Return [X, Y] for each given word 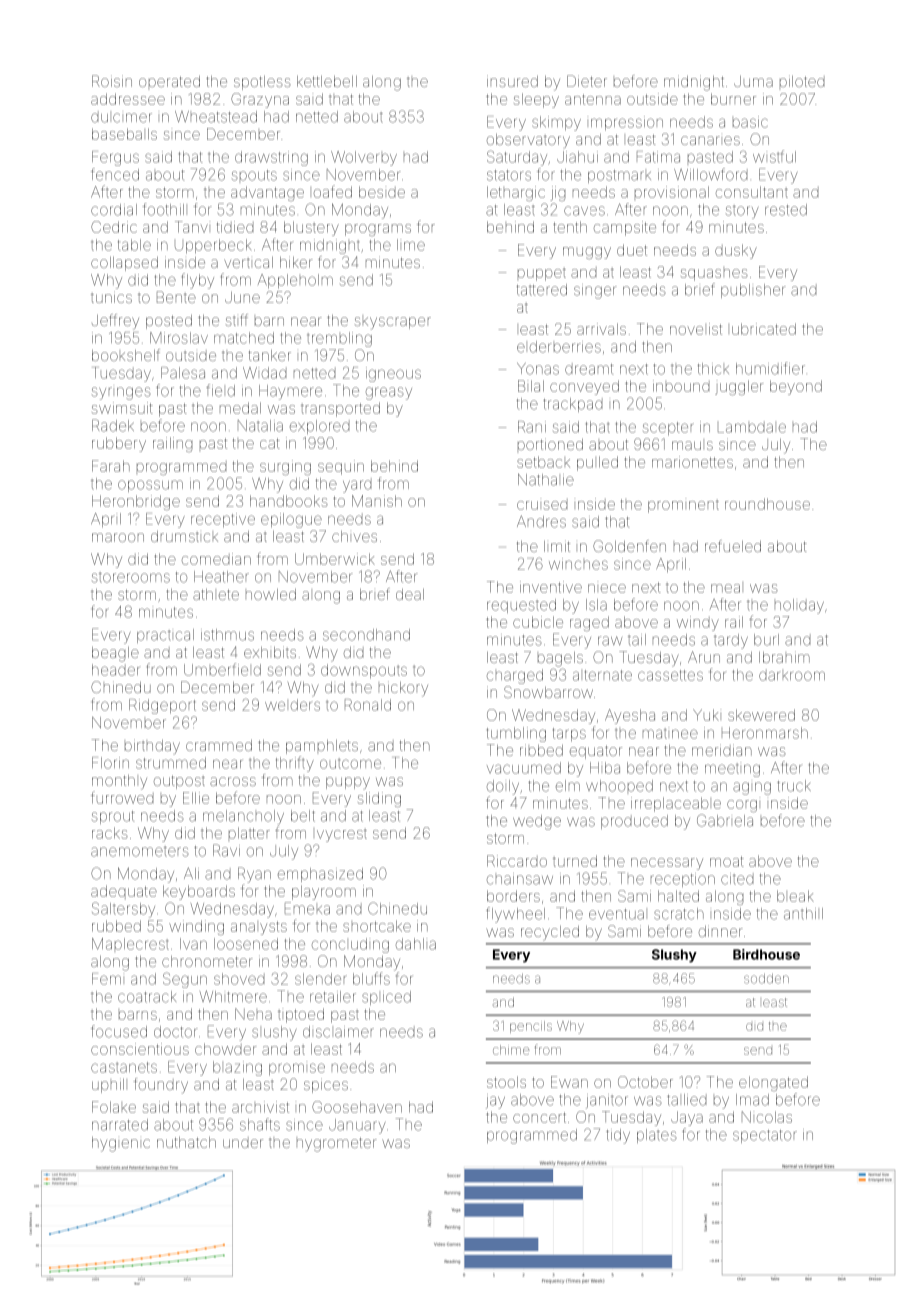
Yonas [538, 369]
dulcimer [121, 118]
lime [411, 245]
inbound [681, 386]
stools [506, 1082]
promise [297, 1069]
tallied [686, 1100]
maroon [118, 537]
